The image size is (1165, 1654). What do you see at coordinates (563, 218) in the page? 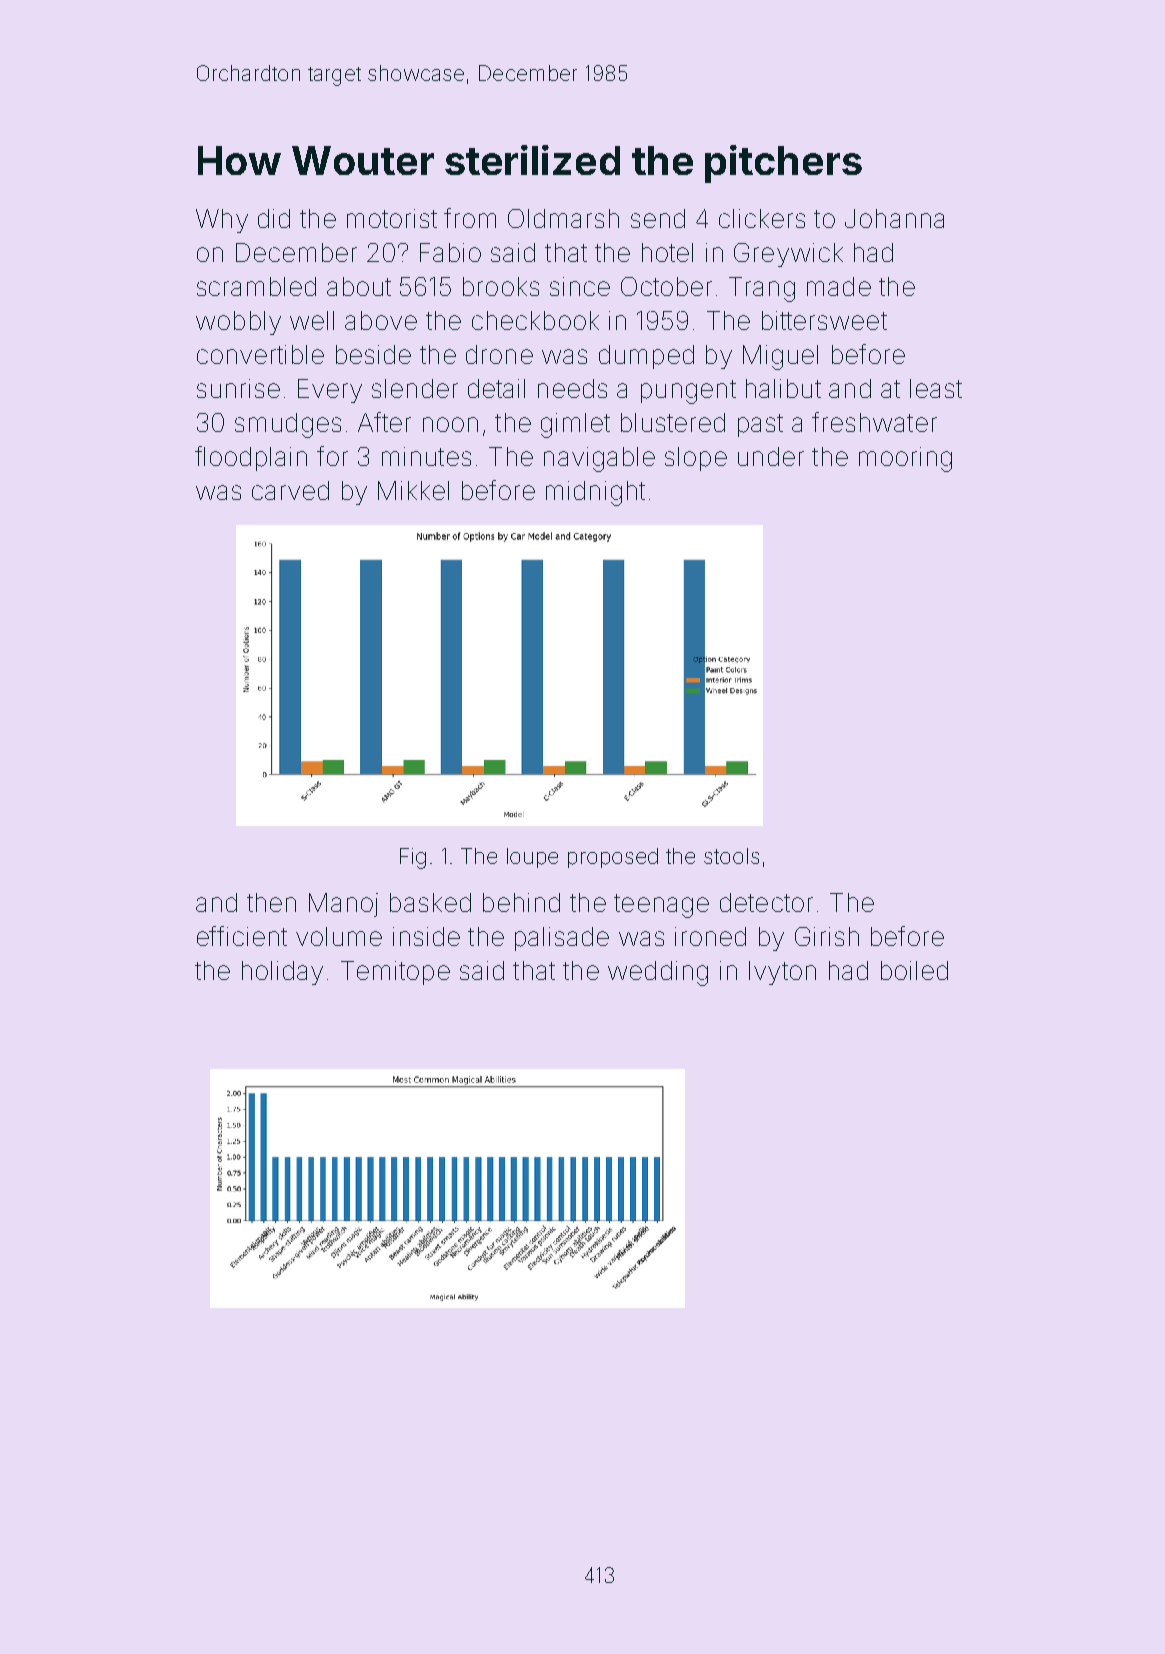
I see `Oldmarsh` at bounding box center [563, 218].
